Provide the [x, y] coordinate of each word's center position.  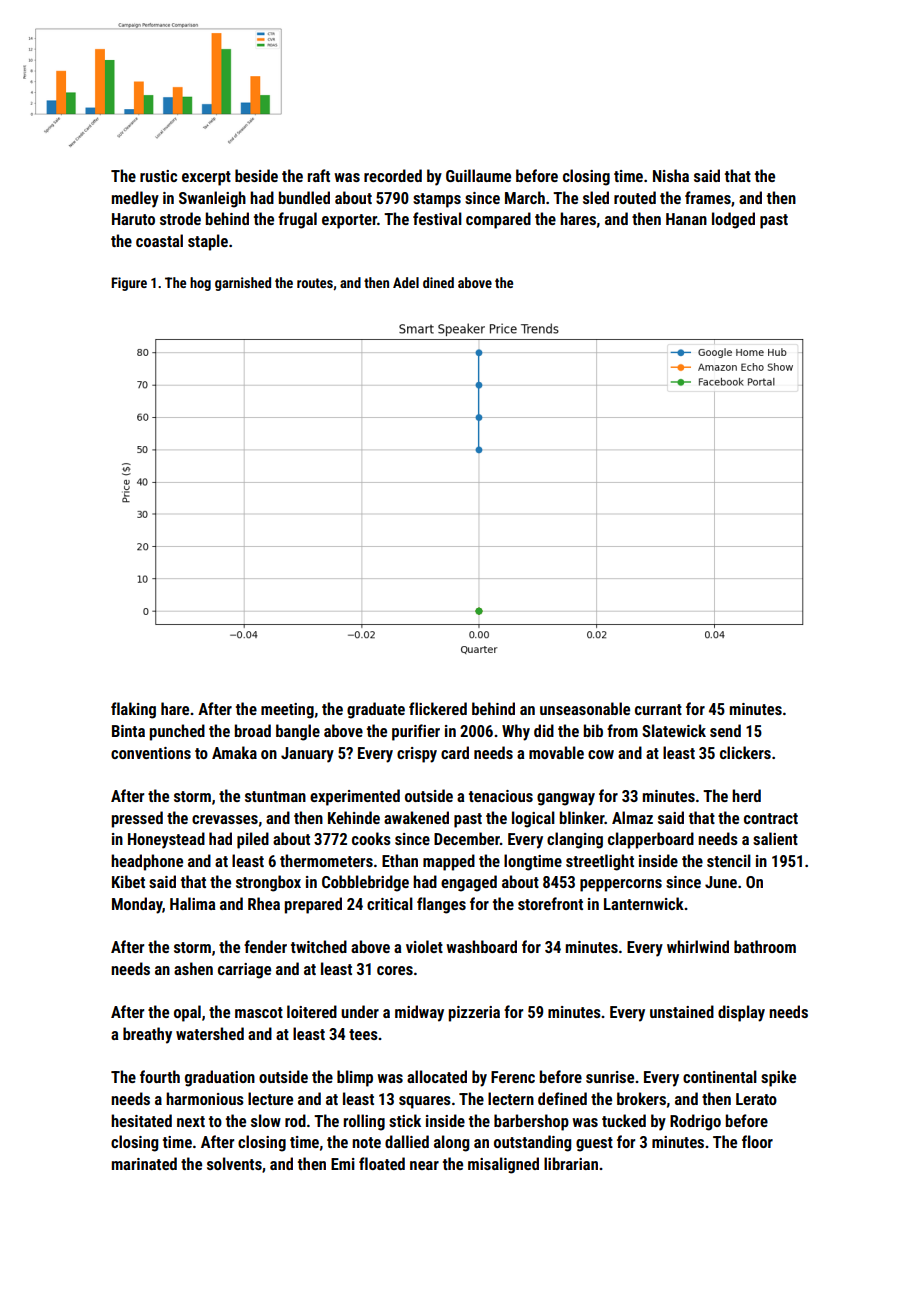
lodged [733, 220]
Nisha [671, 175]
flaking [133, 710]
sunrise [610, 1077]
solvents [234, 1163]
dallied [407, 1141]
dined [438, 282]
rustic [158, 176]
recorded [393, 175]
